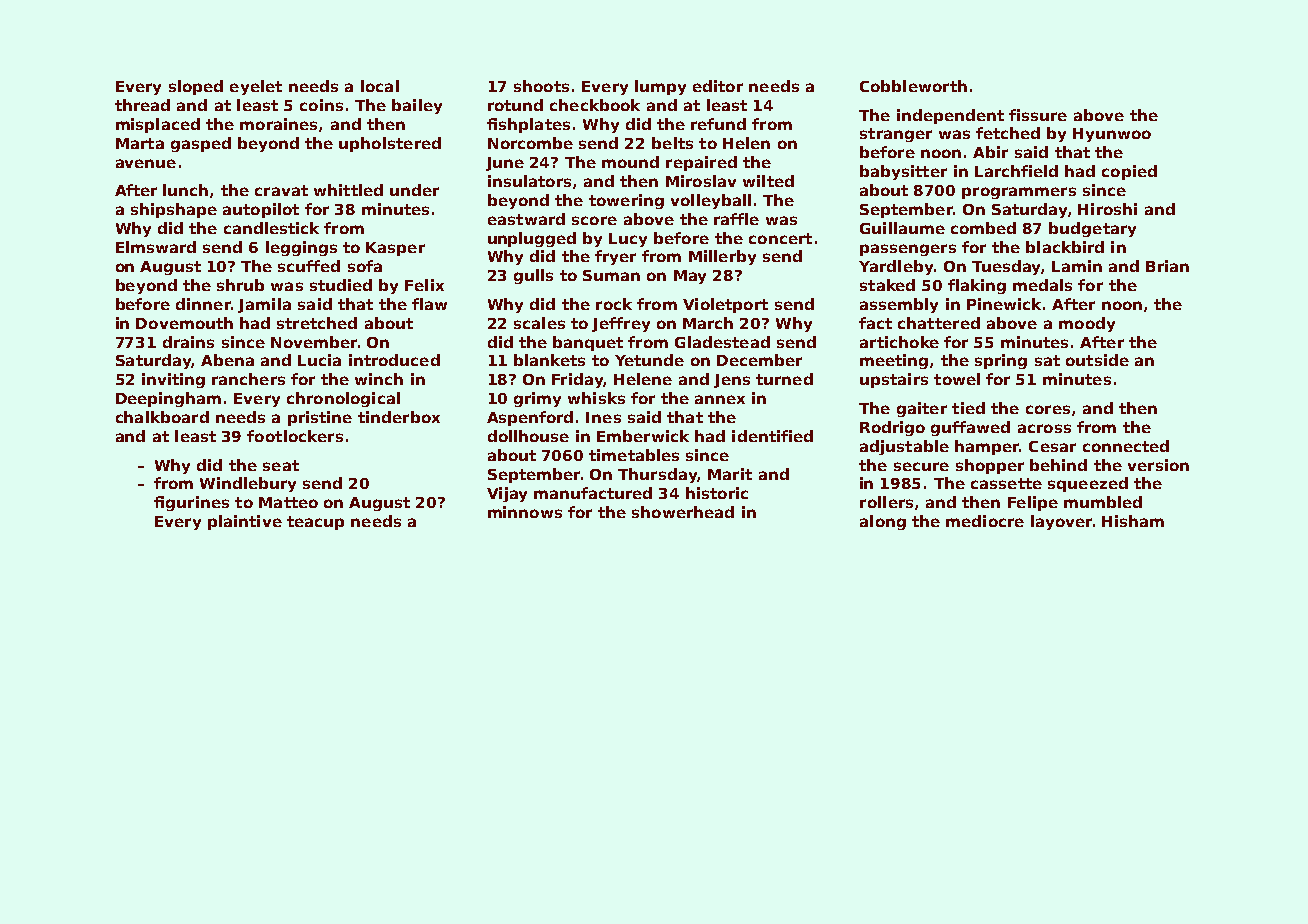 Image resolution: width=1308 pixels, height=924 pixels. Describe the element at coordinates (660, 87) in the document. I see `lumpy` at that location.
